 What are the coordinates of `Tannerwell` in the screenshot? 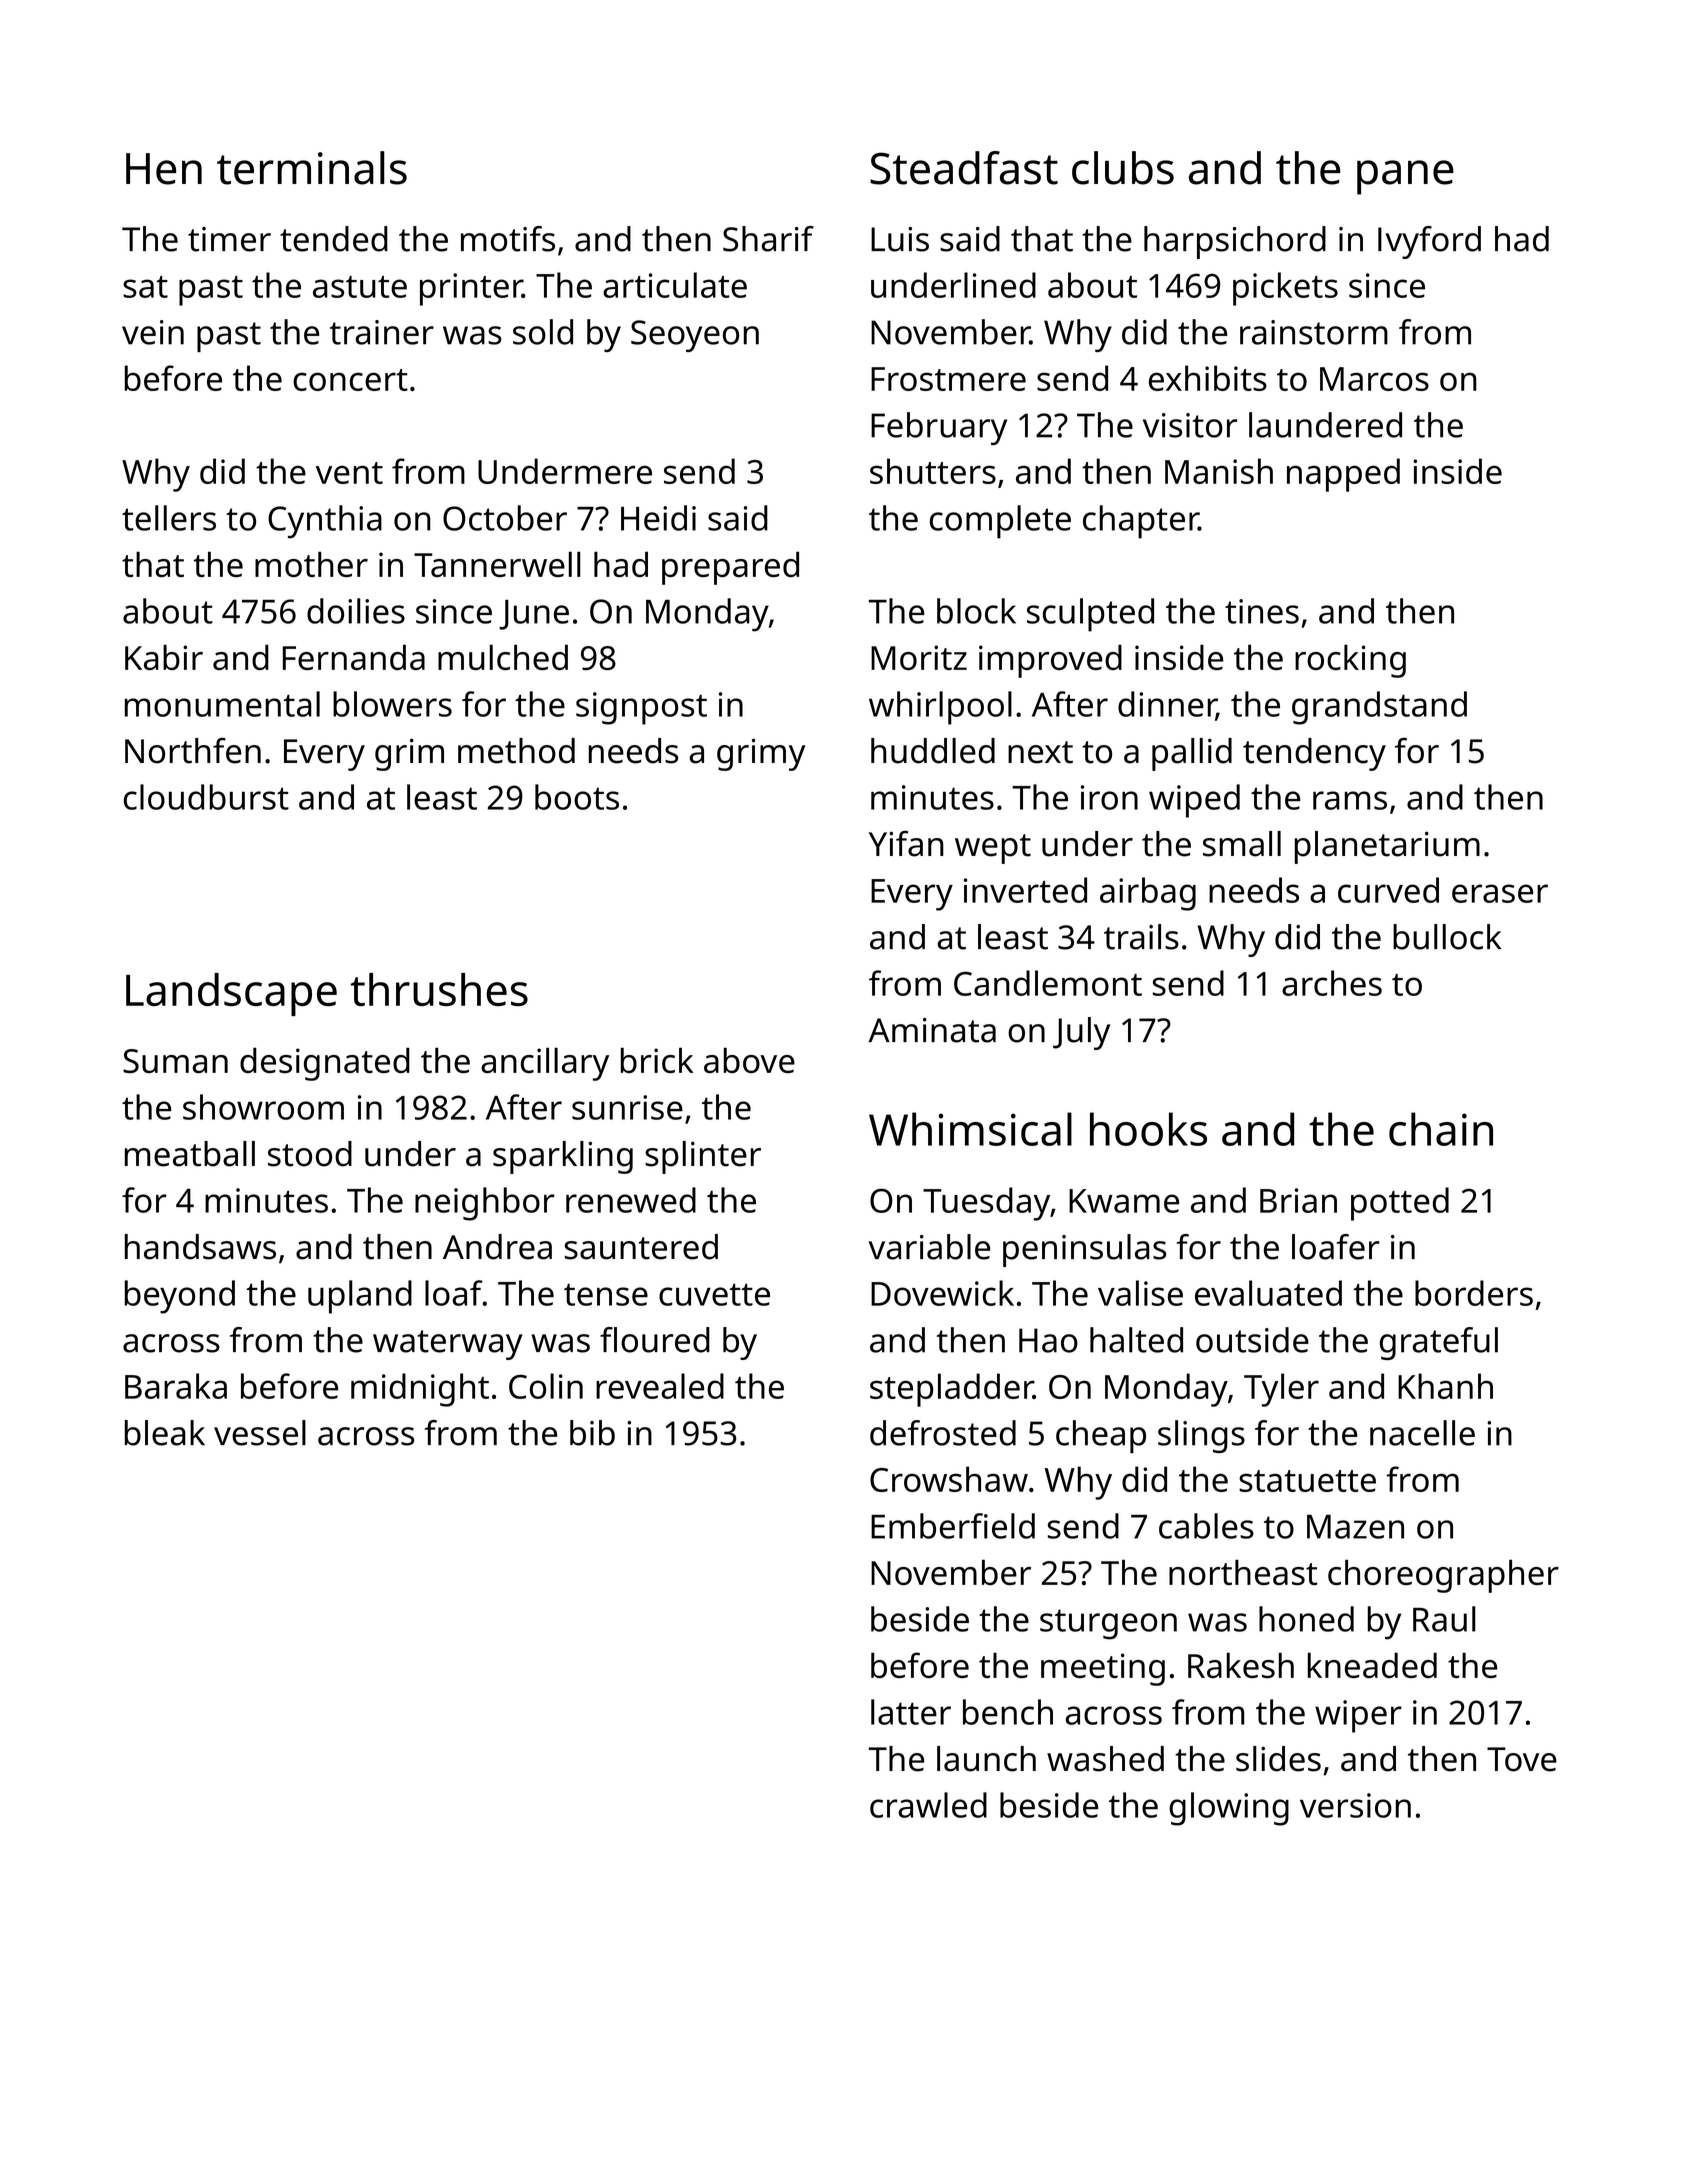 It's located at (497, 564).
